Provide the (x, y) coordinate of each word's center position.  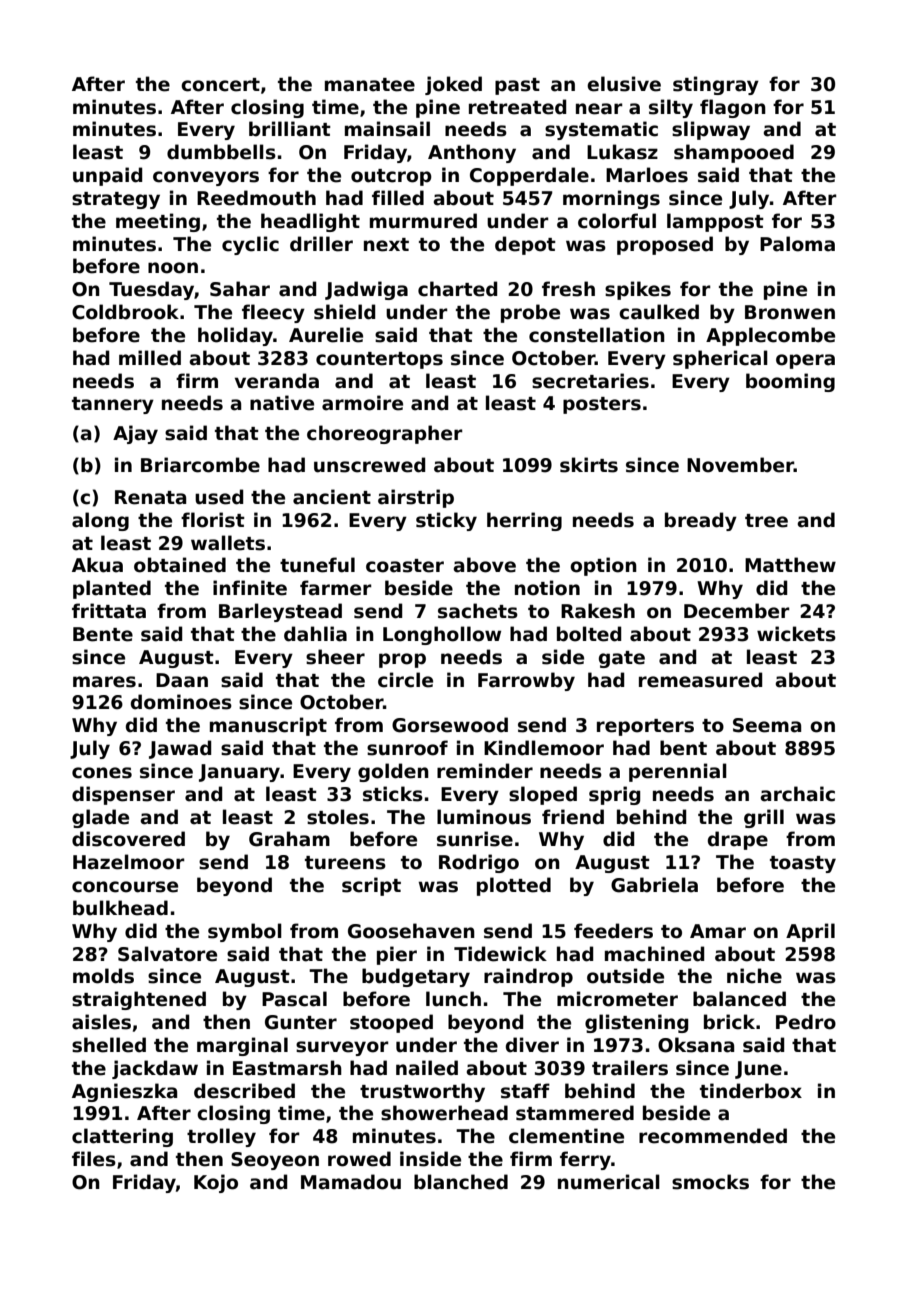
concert (220, 85)
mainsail (387, 129)
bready (701, 521)
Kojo (216, 1183)
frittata (109, 611)
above (484, 565)
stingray (716, 85)
